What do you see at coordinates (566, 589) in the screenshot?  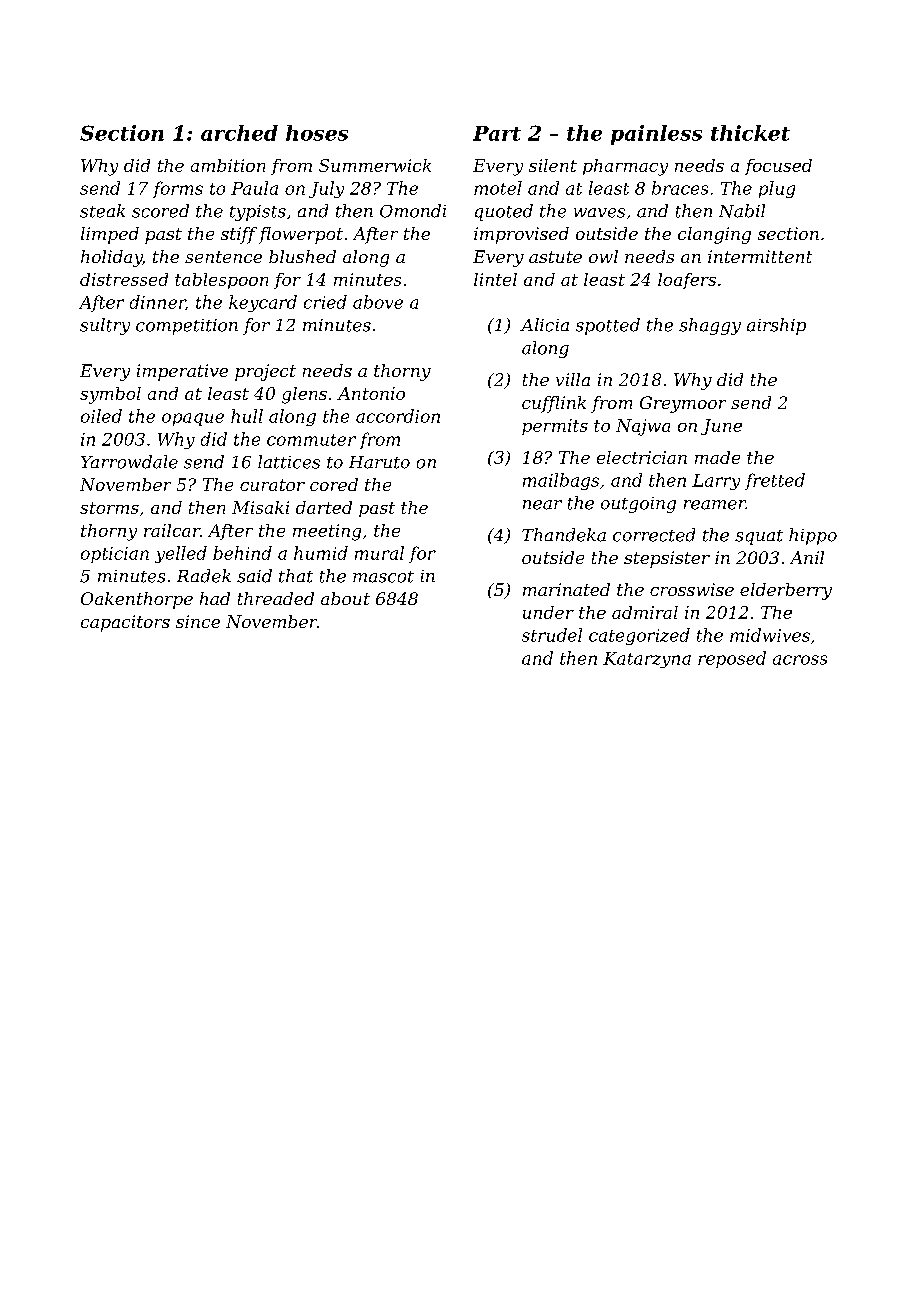 I see `marinated` at bounding box center [566, 589].
